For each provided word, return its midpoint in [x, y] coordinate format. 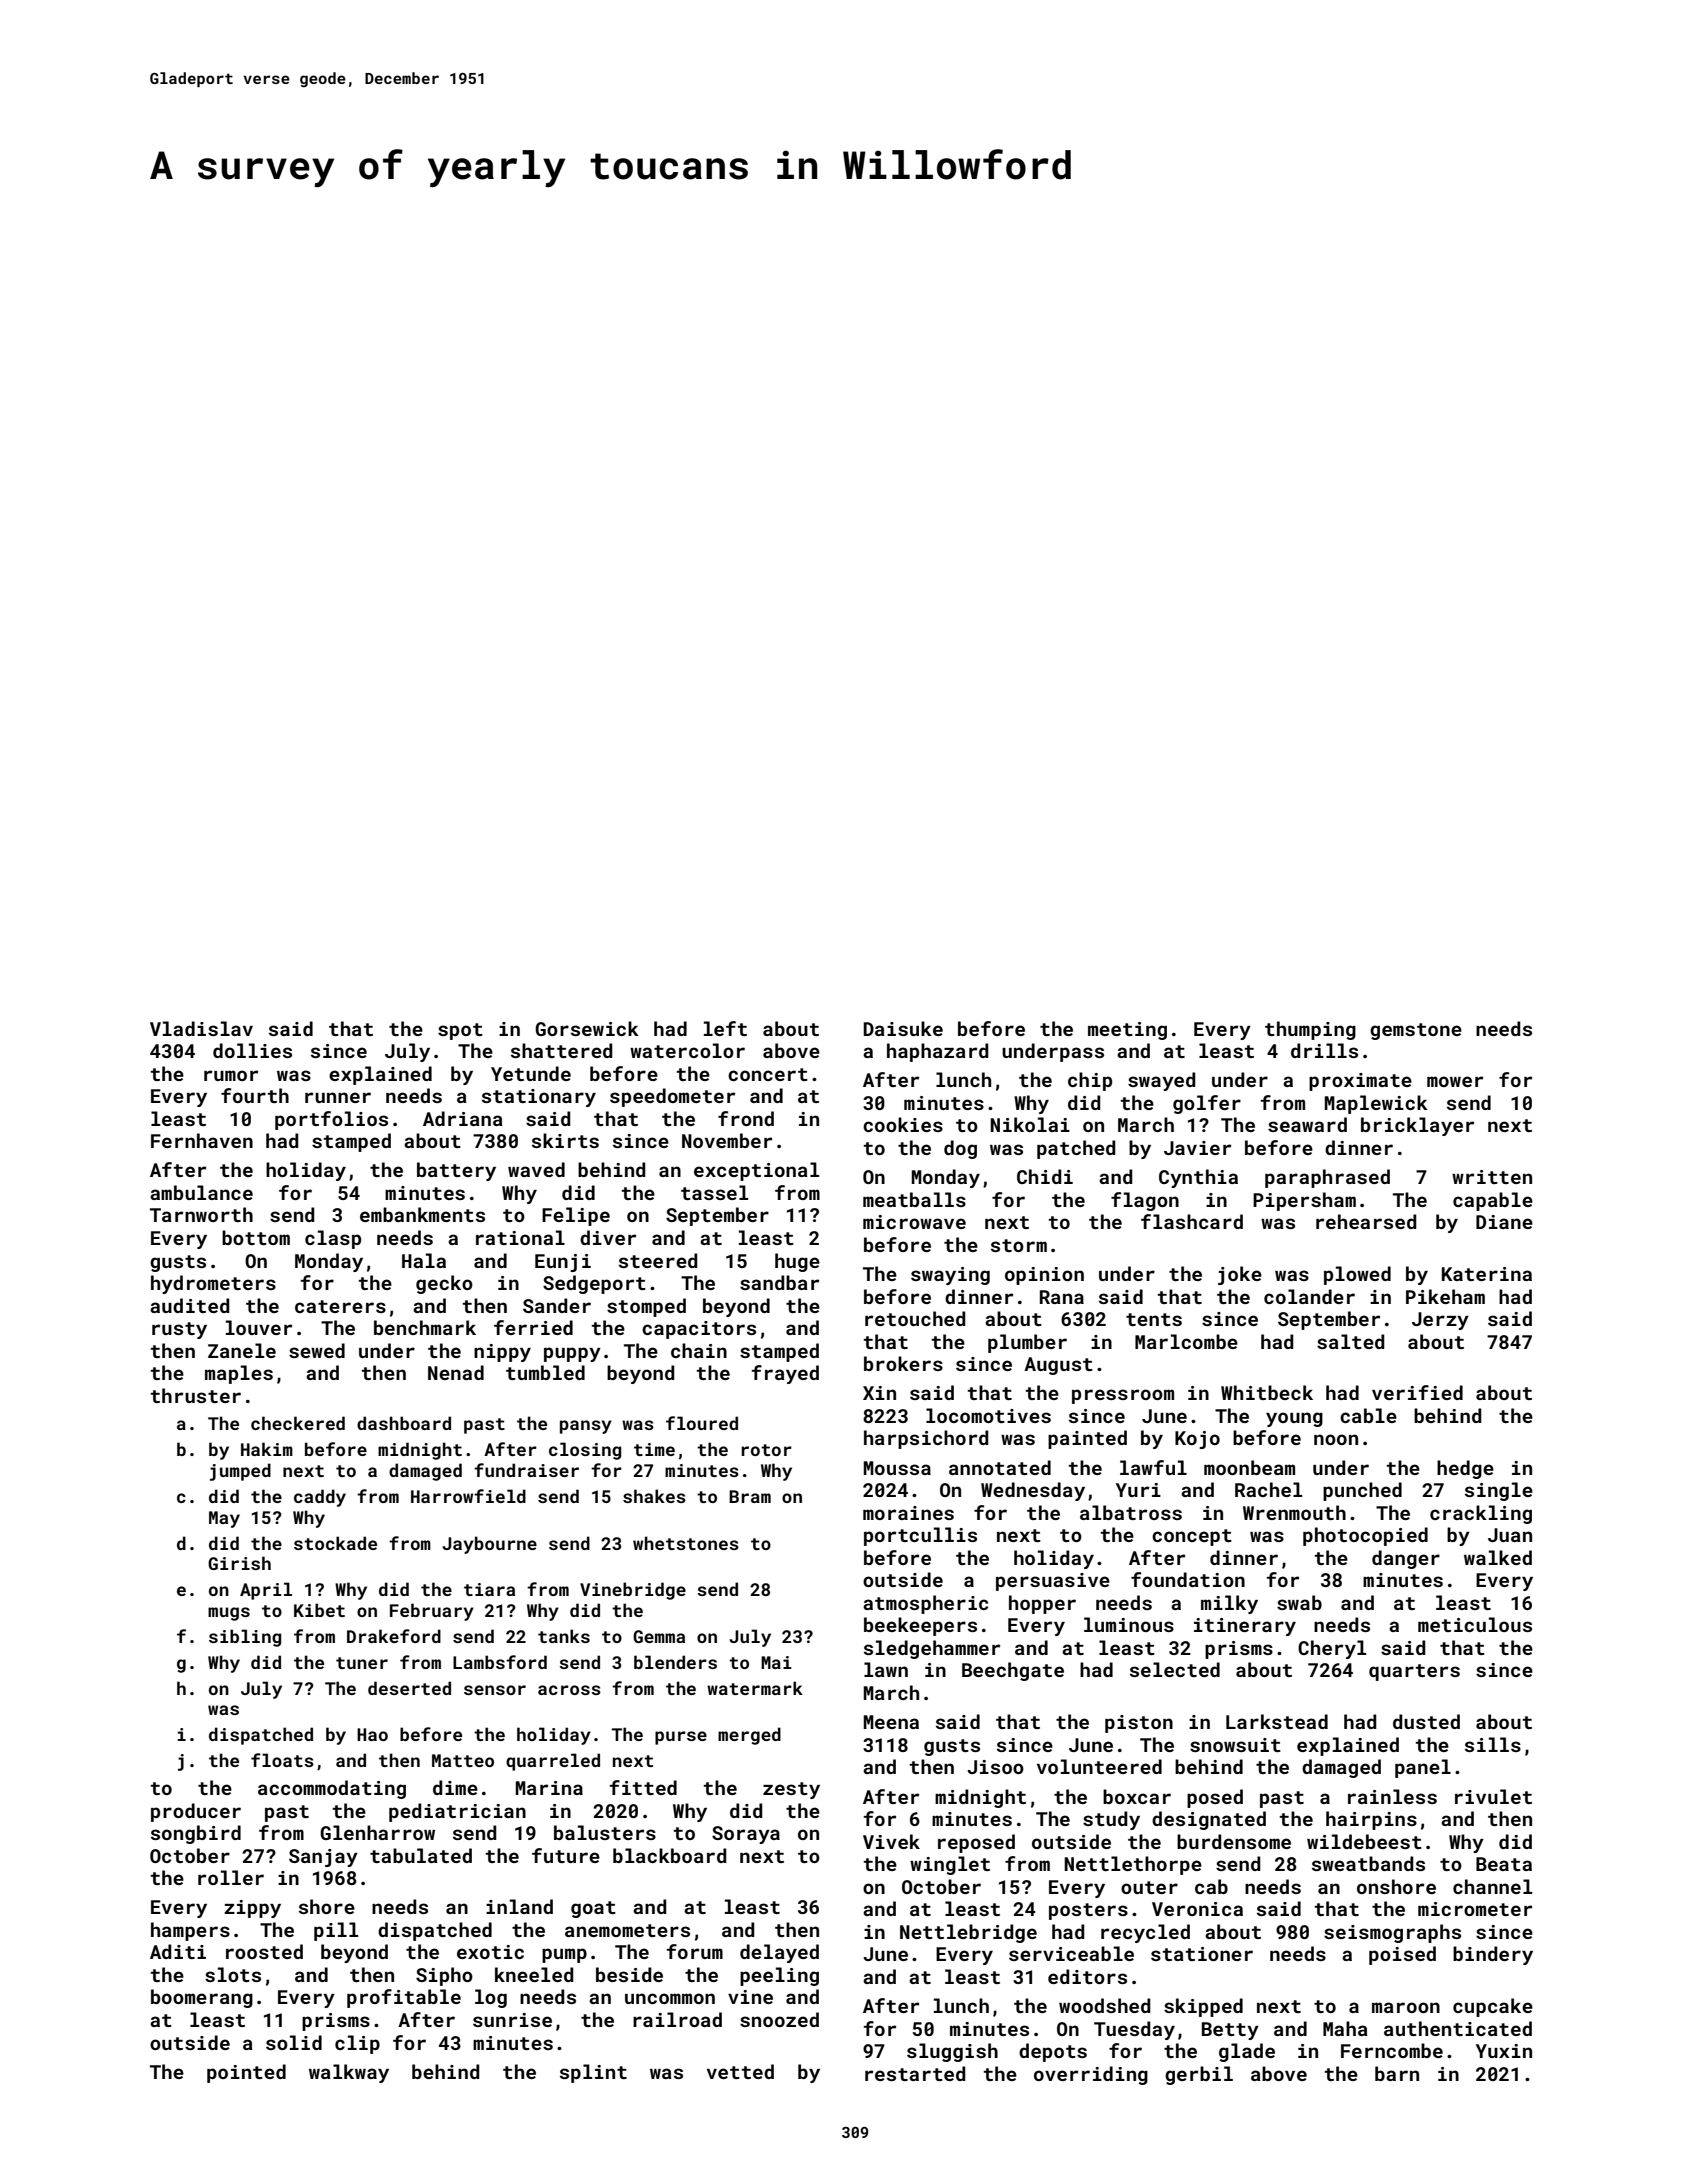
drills [1324, 1050]
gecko [444, 1284]
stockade [335, 1543]
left [725, 1028]
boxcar [1137, 1796]
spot [460, 1031]
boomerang [202, 1998]
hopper [1042, 1604]
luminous [1129, 1624]
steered [658, 1260]
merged [749, 1736]
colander [1309, 1296]
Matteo [463, 1760]
